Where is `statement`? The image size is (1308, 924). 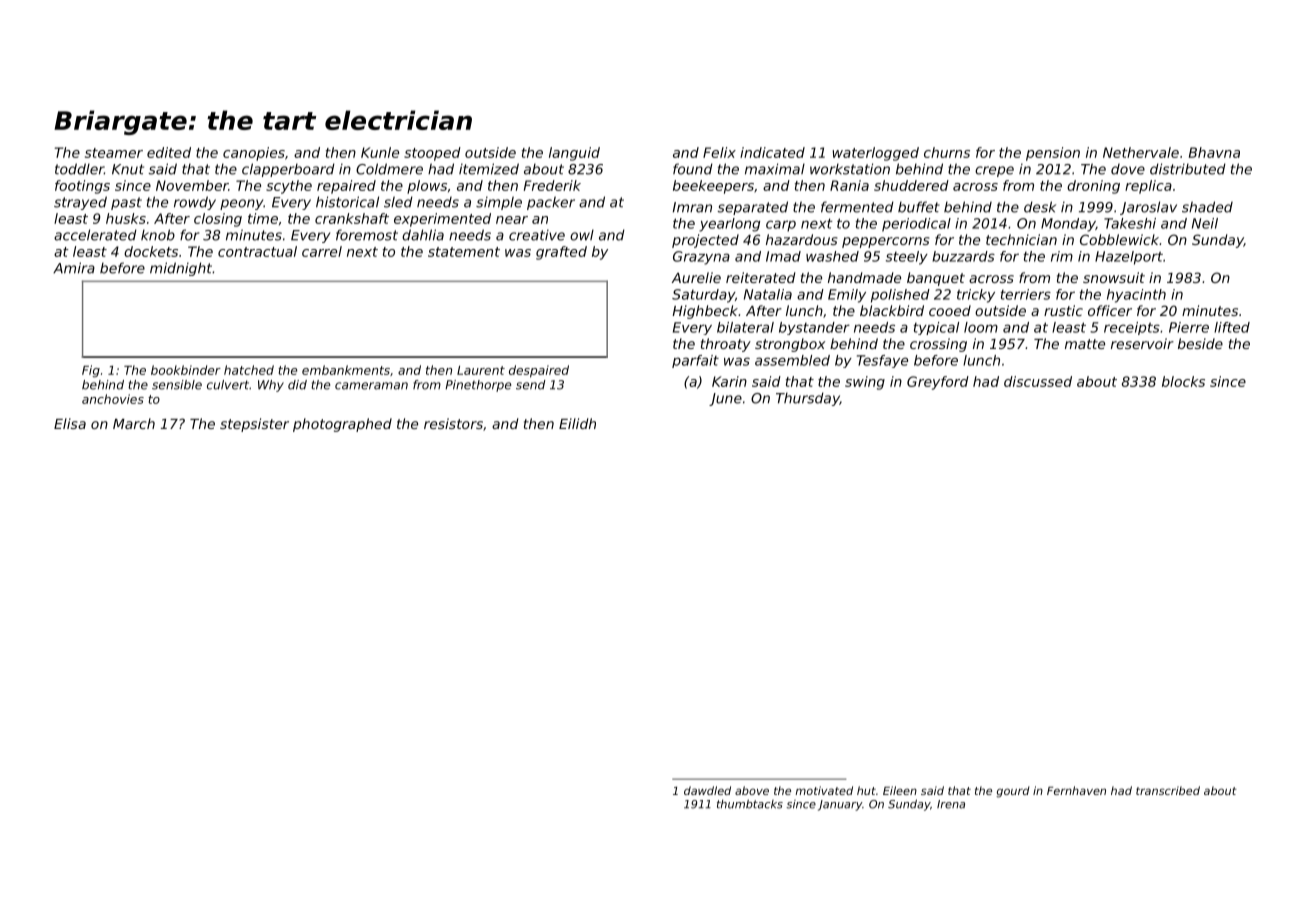
statement is located at coordinates (464, 252).
